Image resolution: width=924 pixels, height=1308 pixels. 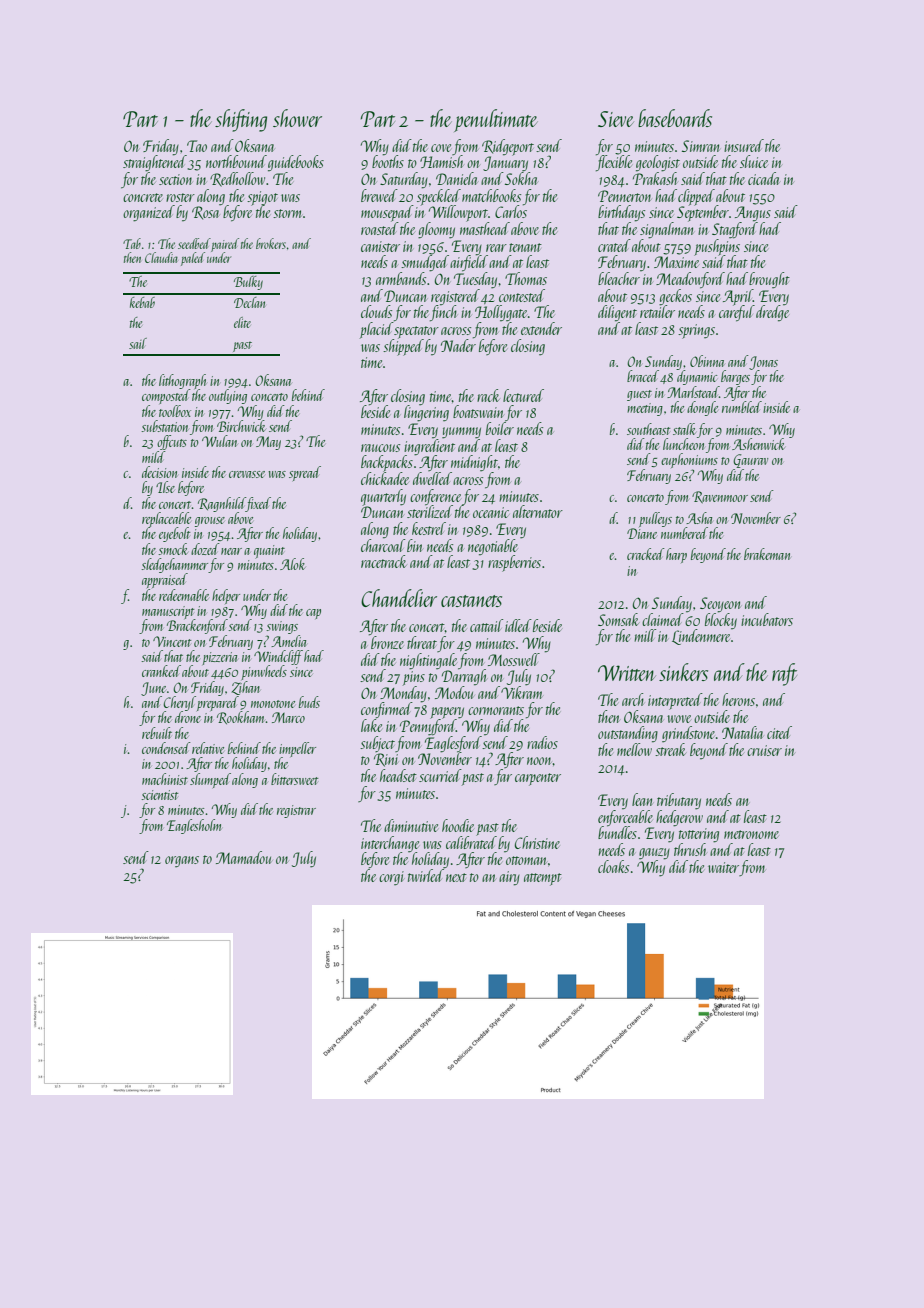 I want to click on cove, so click(x=441, y=148).
